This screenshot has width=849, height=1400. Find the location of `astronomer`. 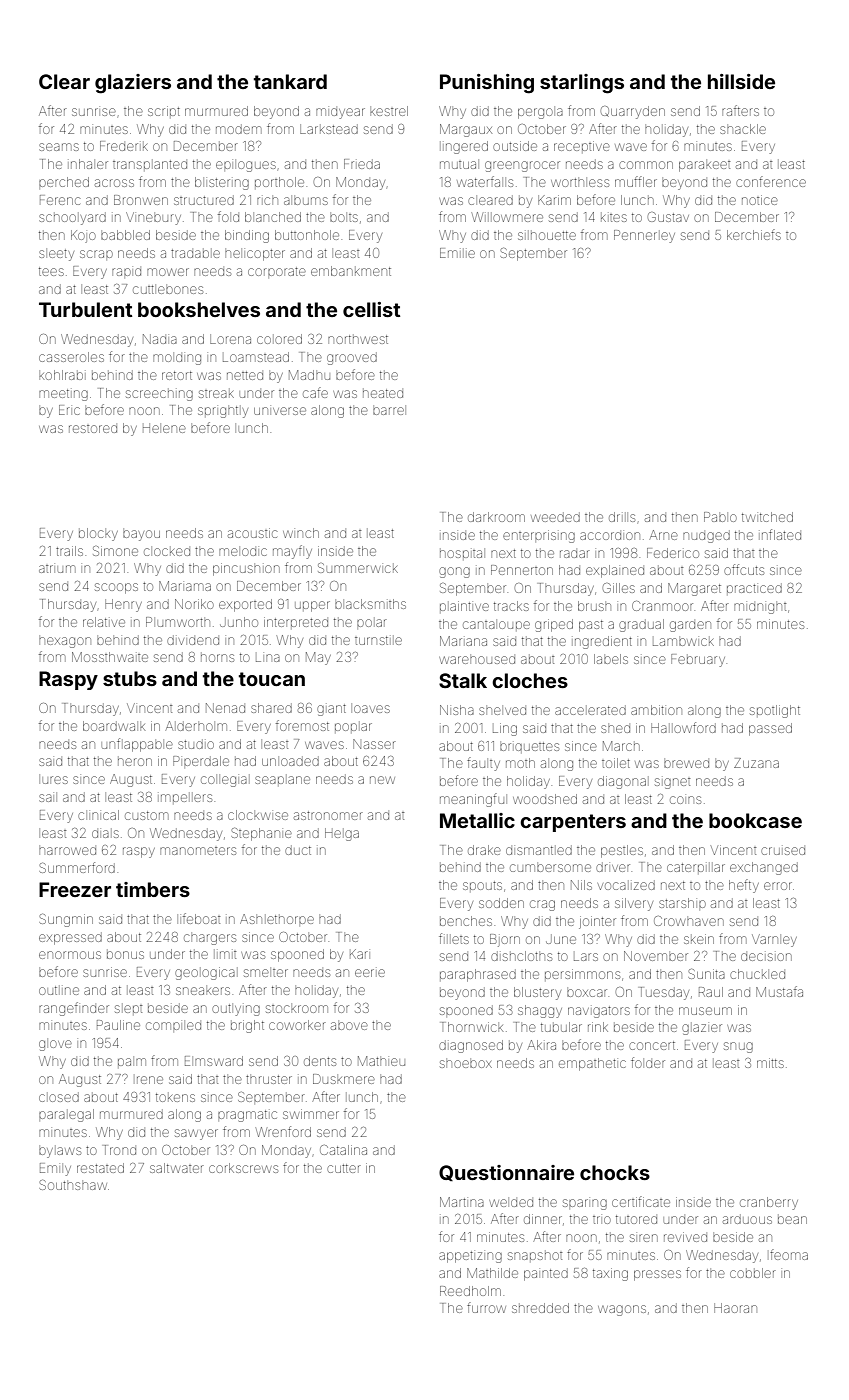

astronomer is located at coordinates (328, 815).
